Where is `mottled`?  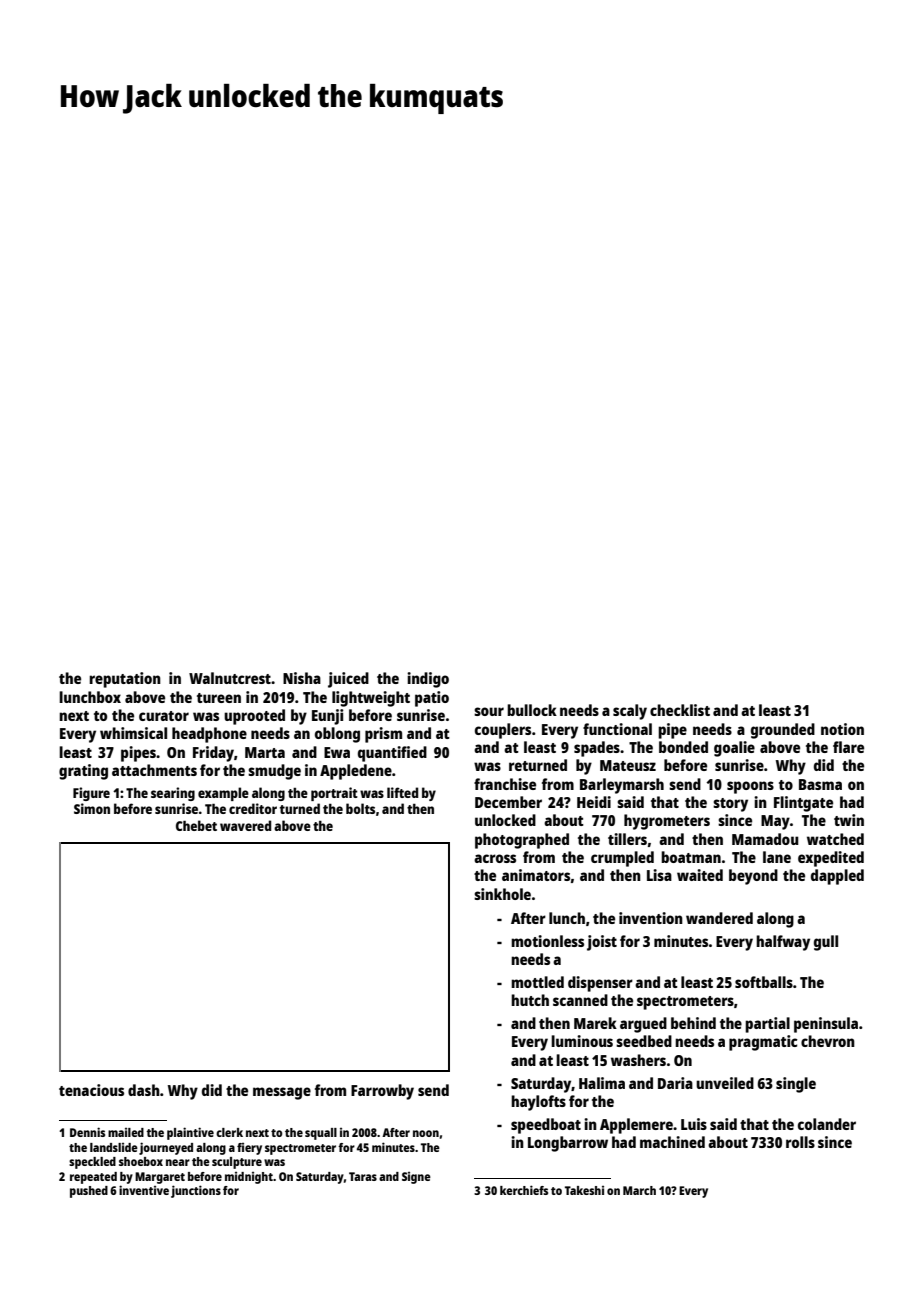
mottled is located at coordinates (537, 982).
